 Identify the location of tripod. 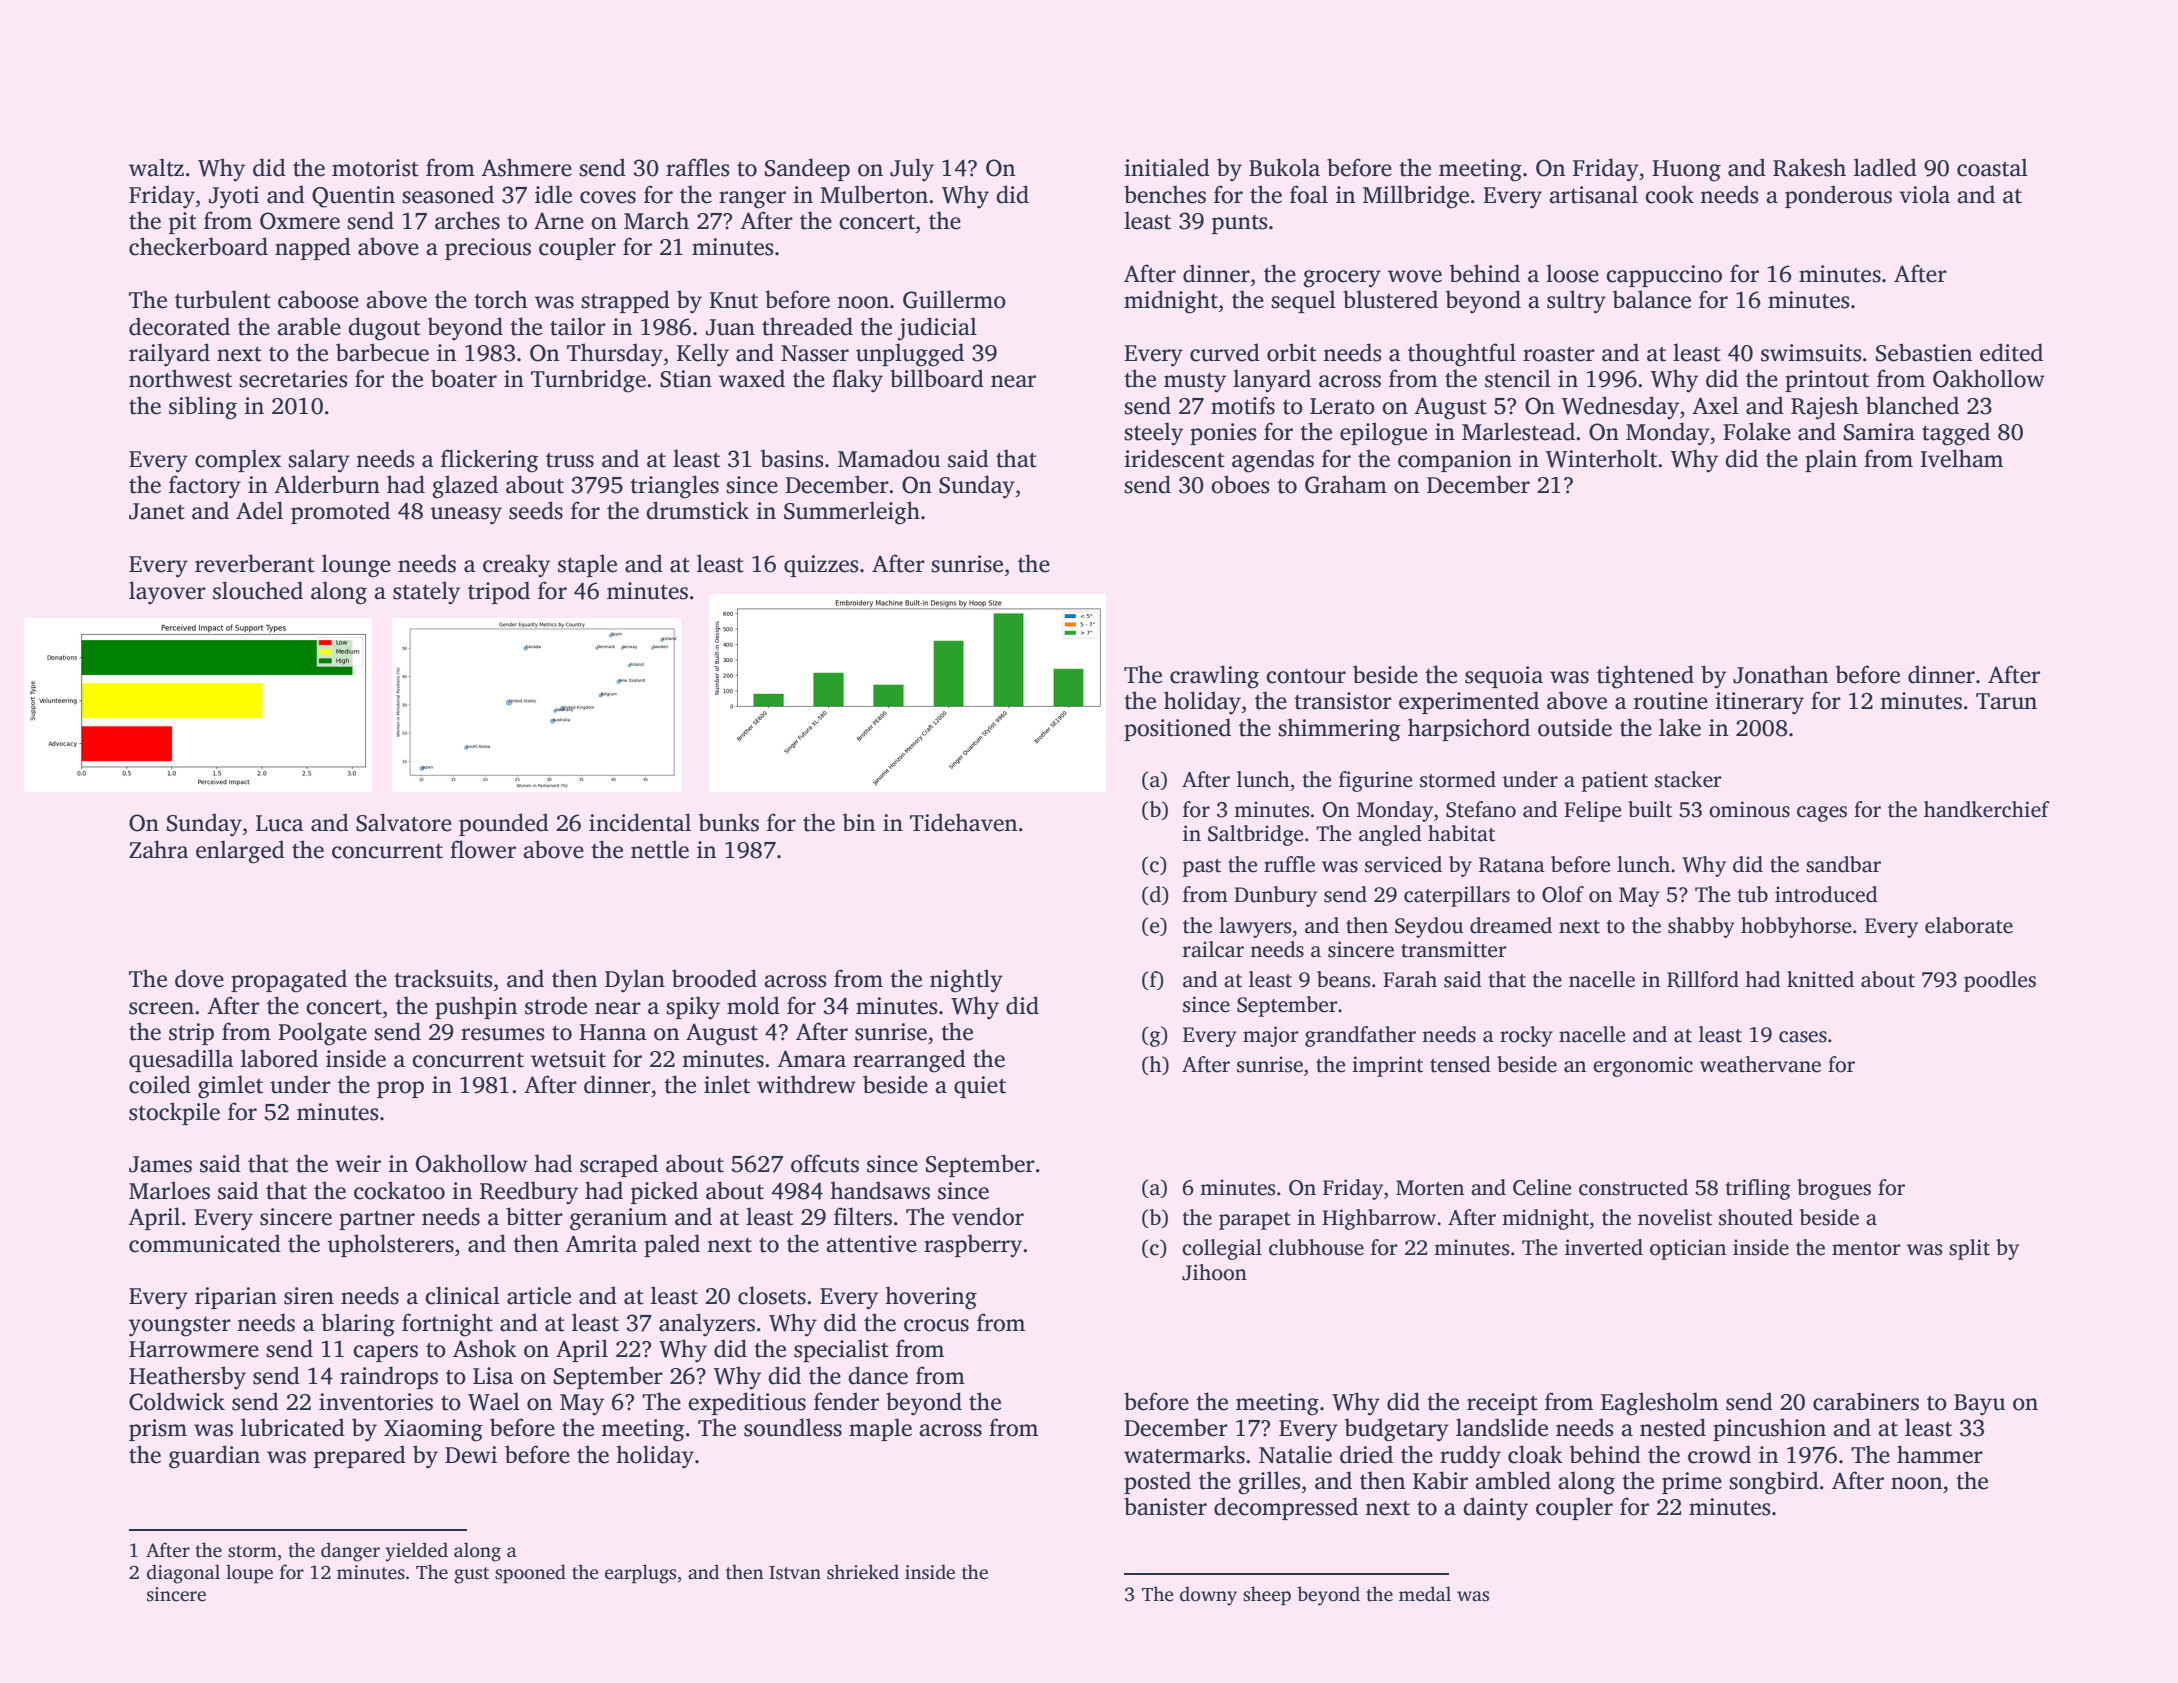
(499, 592).
